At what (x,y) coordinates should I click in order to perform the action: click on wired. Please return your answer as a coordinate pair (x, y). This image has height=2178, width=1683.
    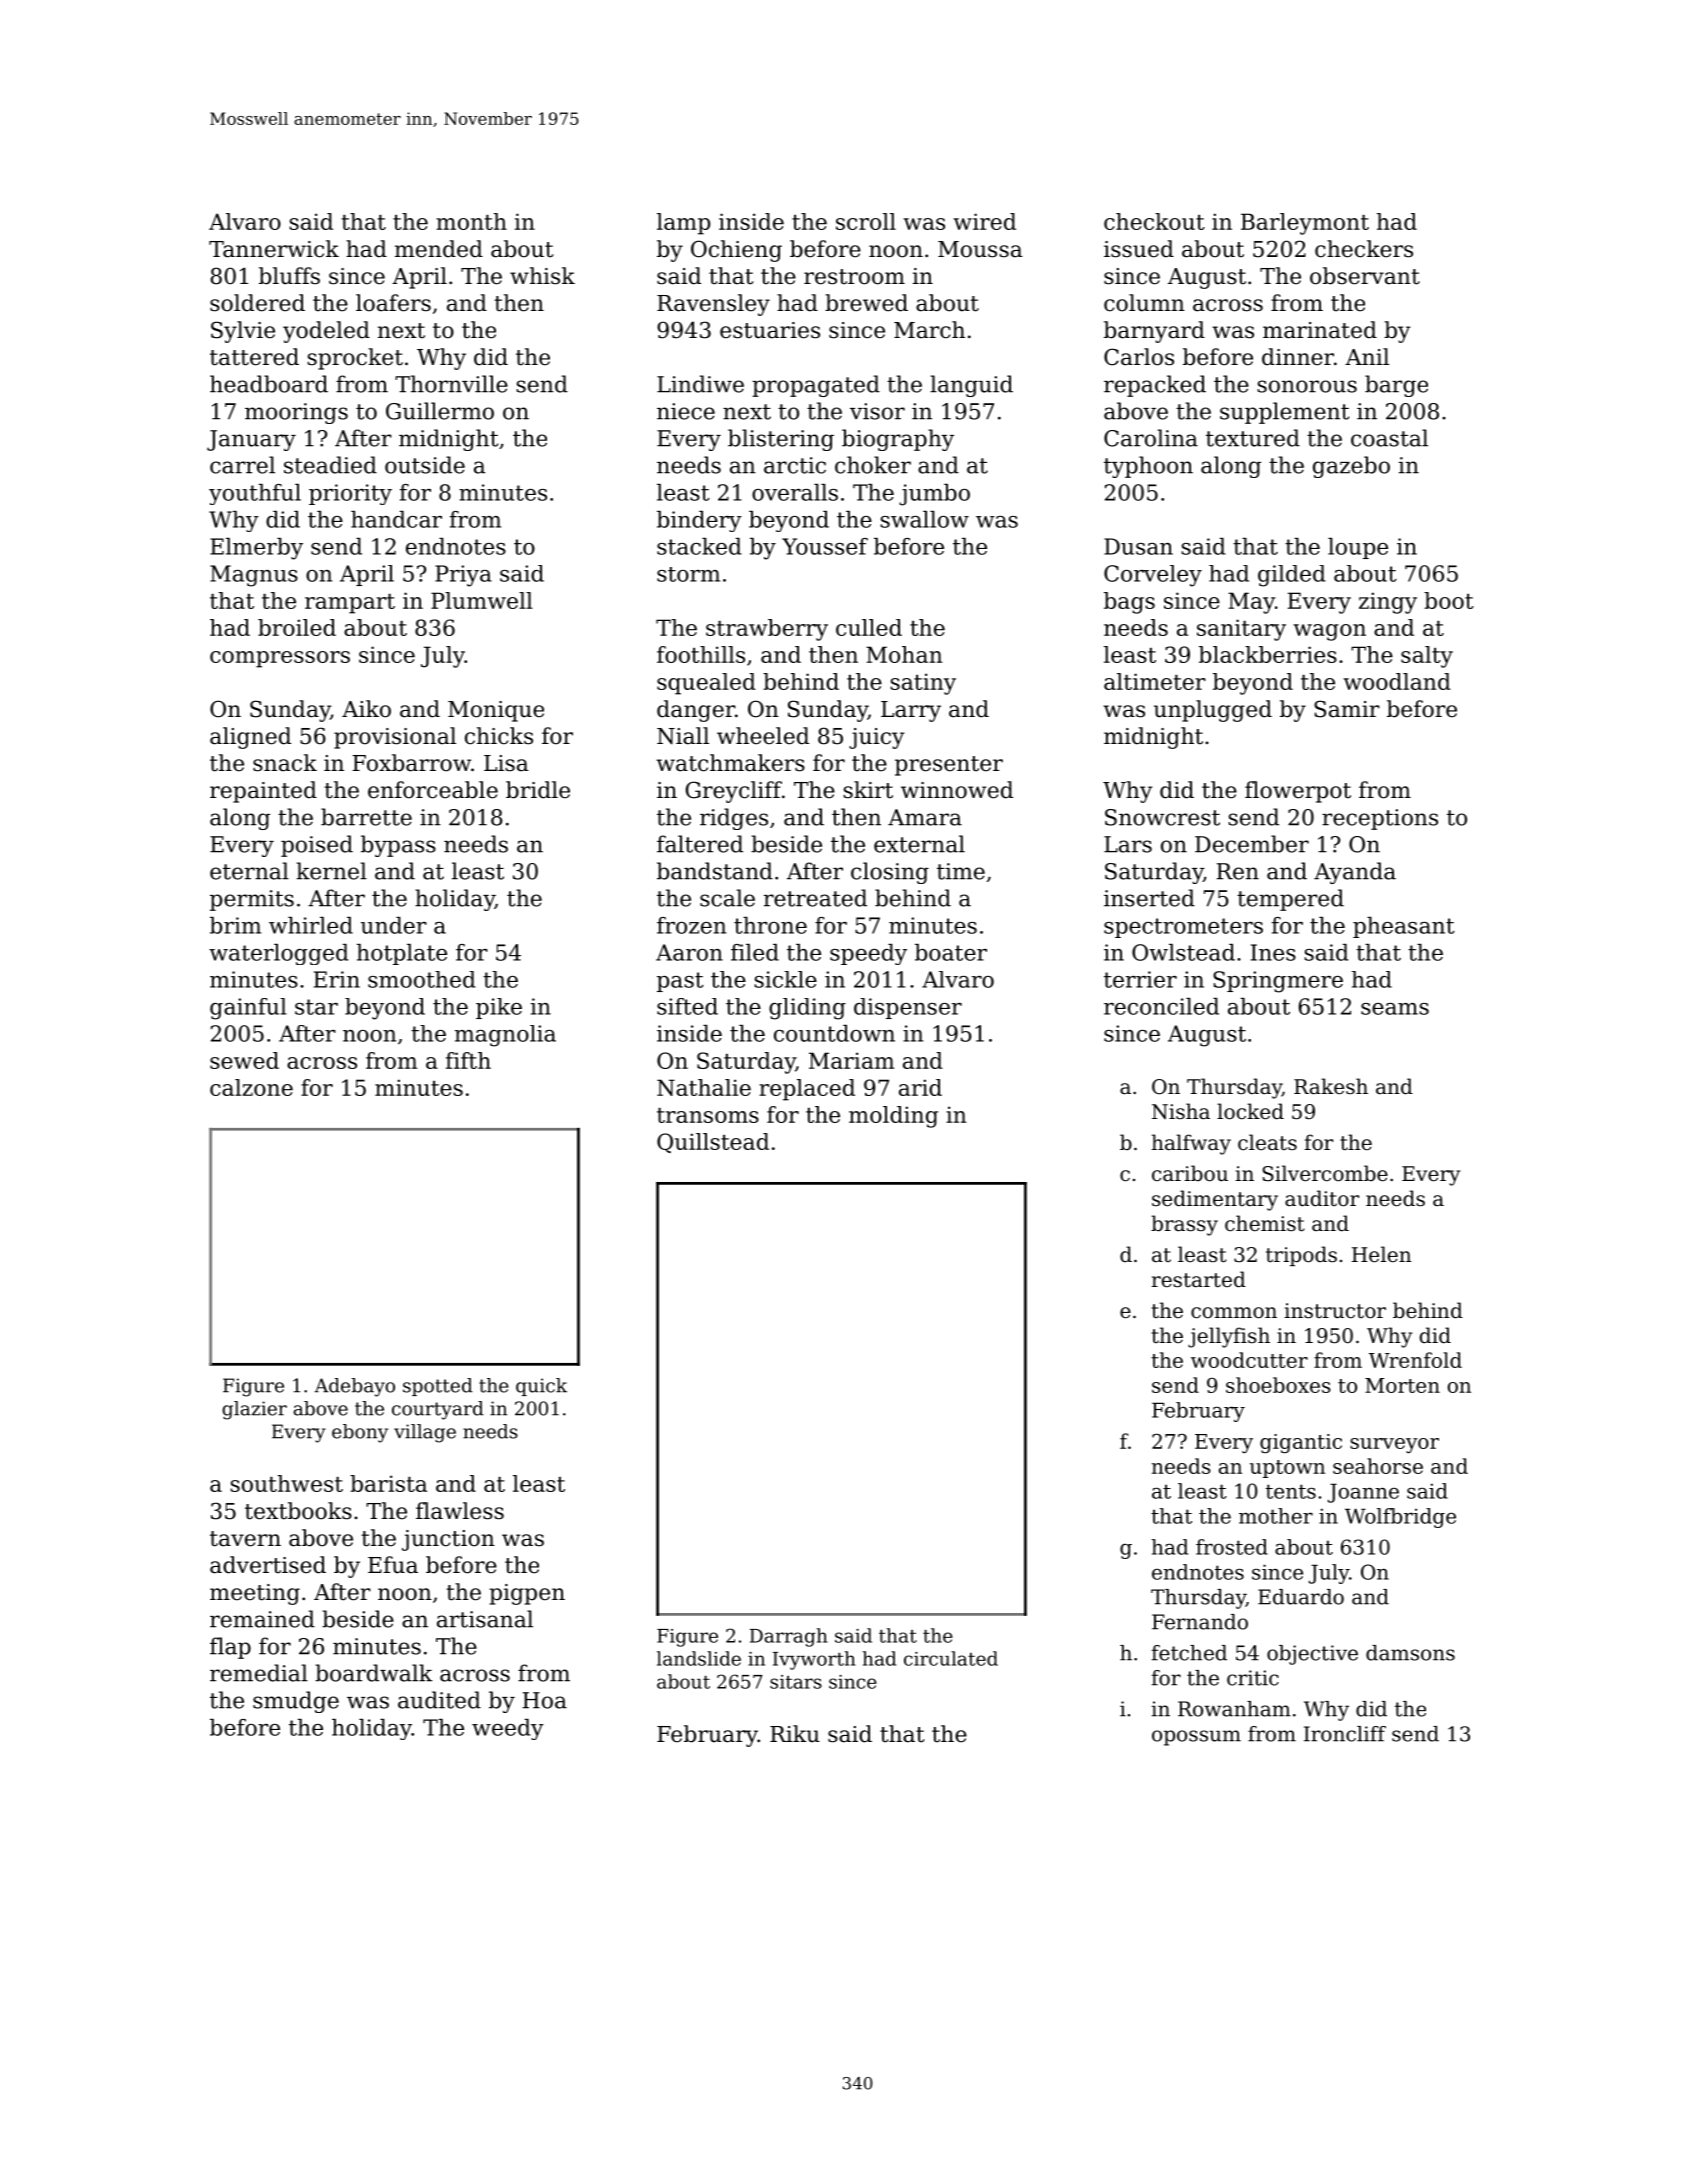
    Looking at the image, I should click on (984, 221).
